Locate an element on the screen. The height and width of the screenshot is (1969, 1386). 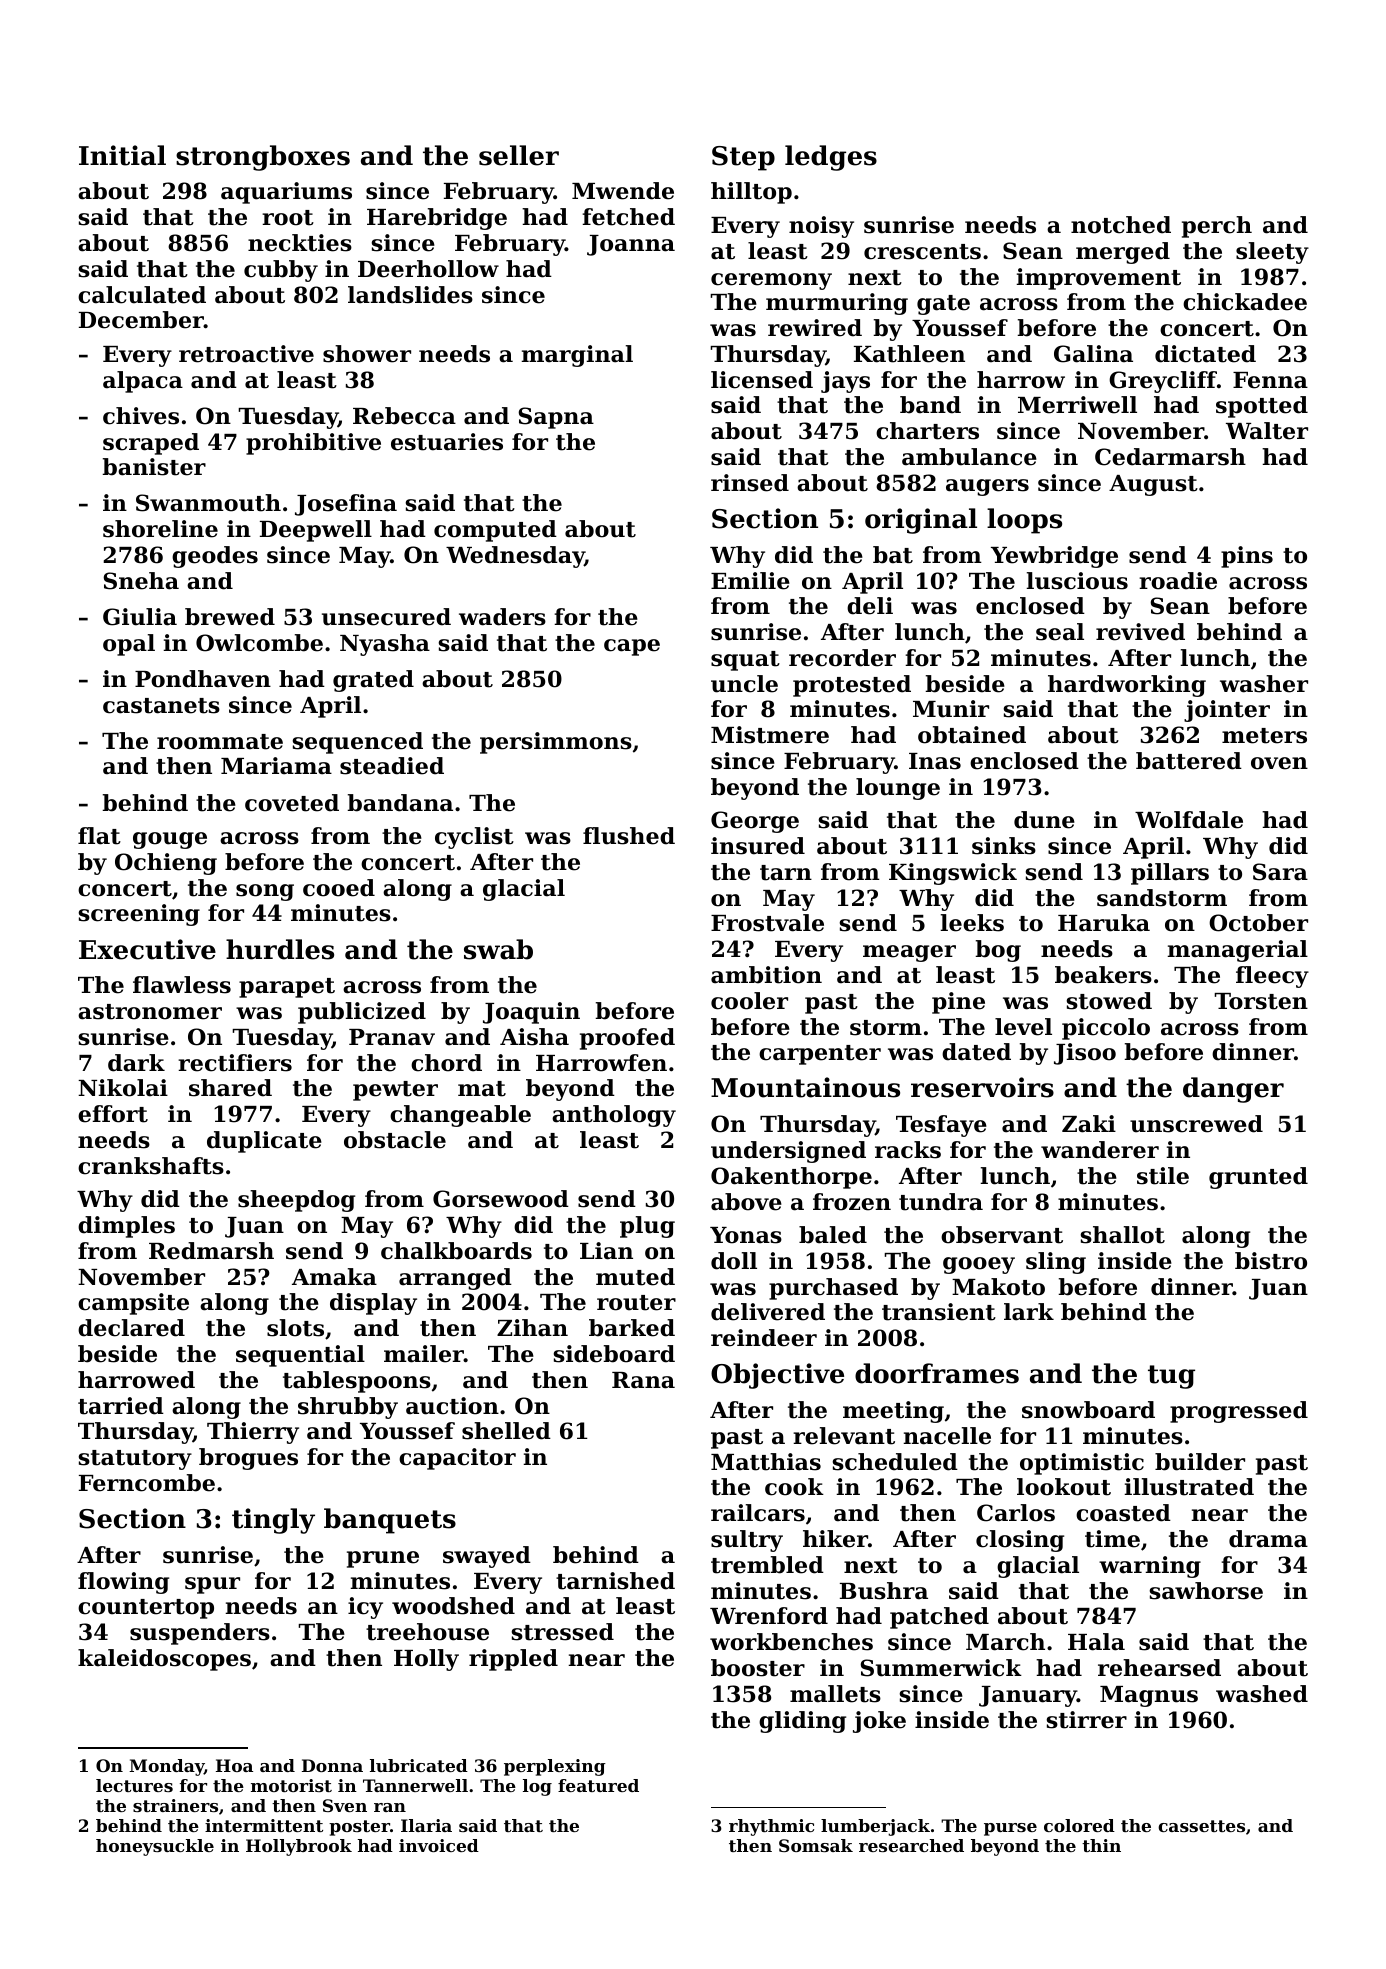
warning is located at coordinates (1150, 1567).
